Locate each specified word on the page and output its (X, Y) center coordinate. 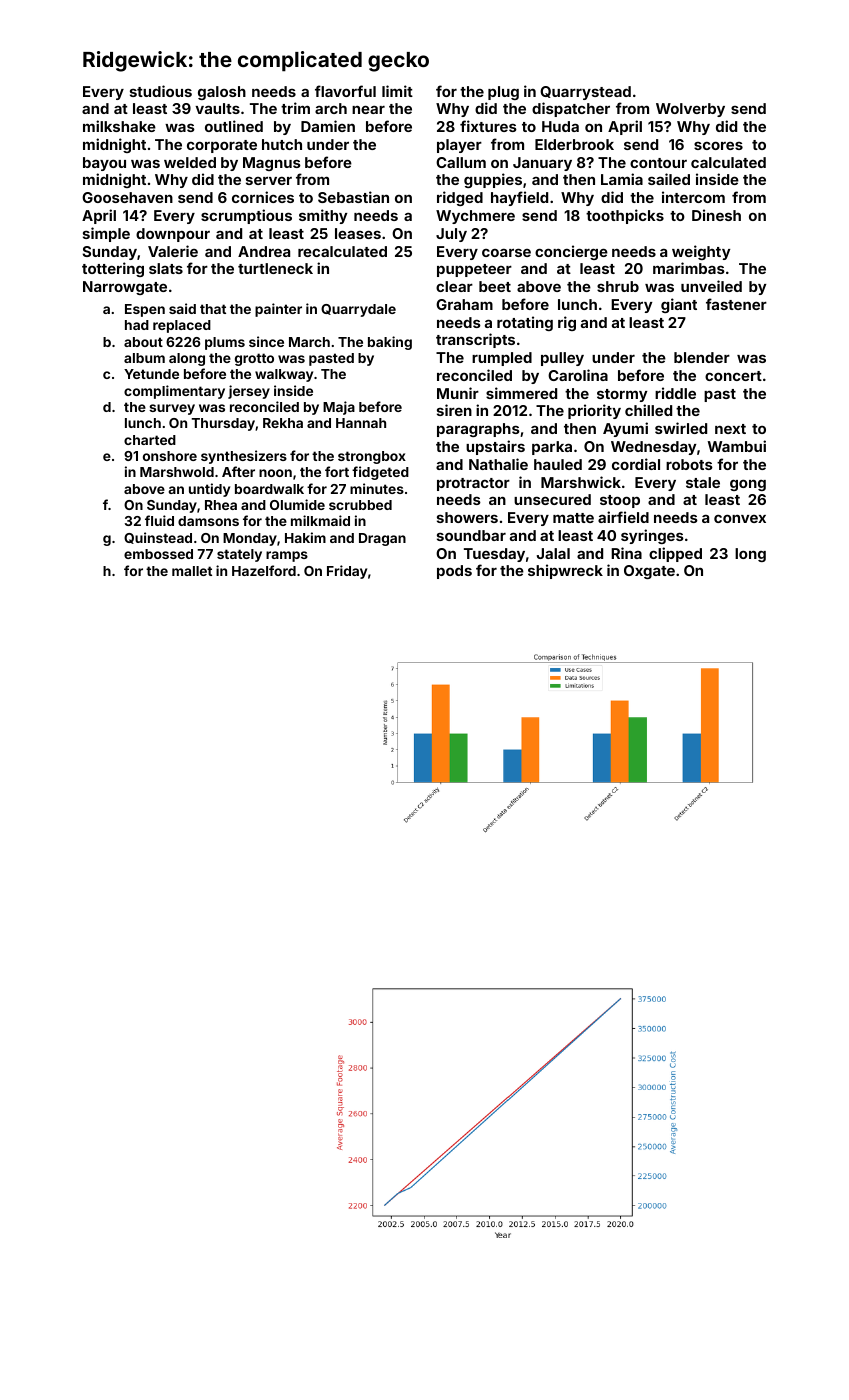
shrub (618, 286)
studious (161, 91)
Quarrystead (585, 93)
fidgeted (380, 473)
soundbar (471, 535)
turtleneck (275, 268)
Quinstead (158, 538)
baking (390, 343)
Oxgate (649, 572)
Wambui (737, 446)
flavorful (345, 91)
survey (172, 409)
